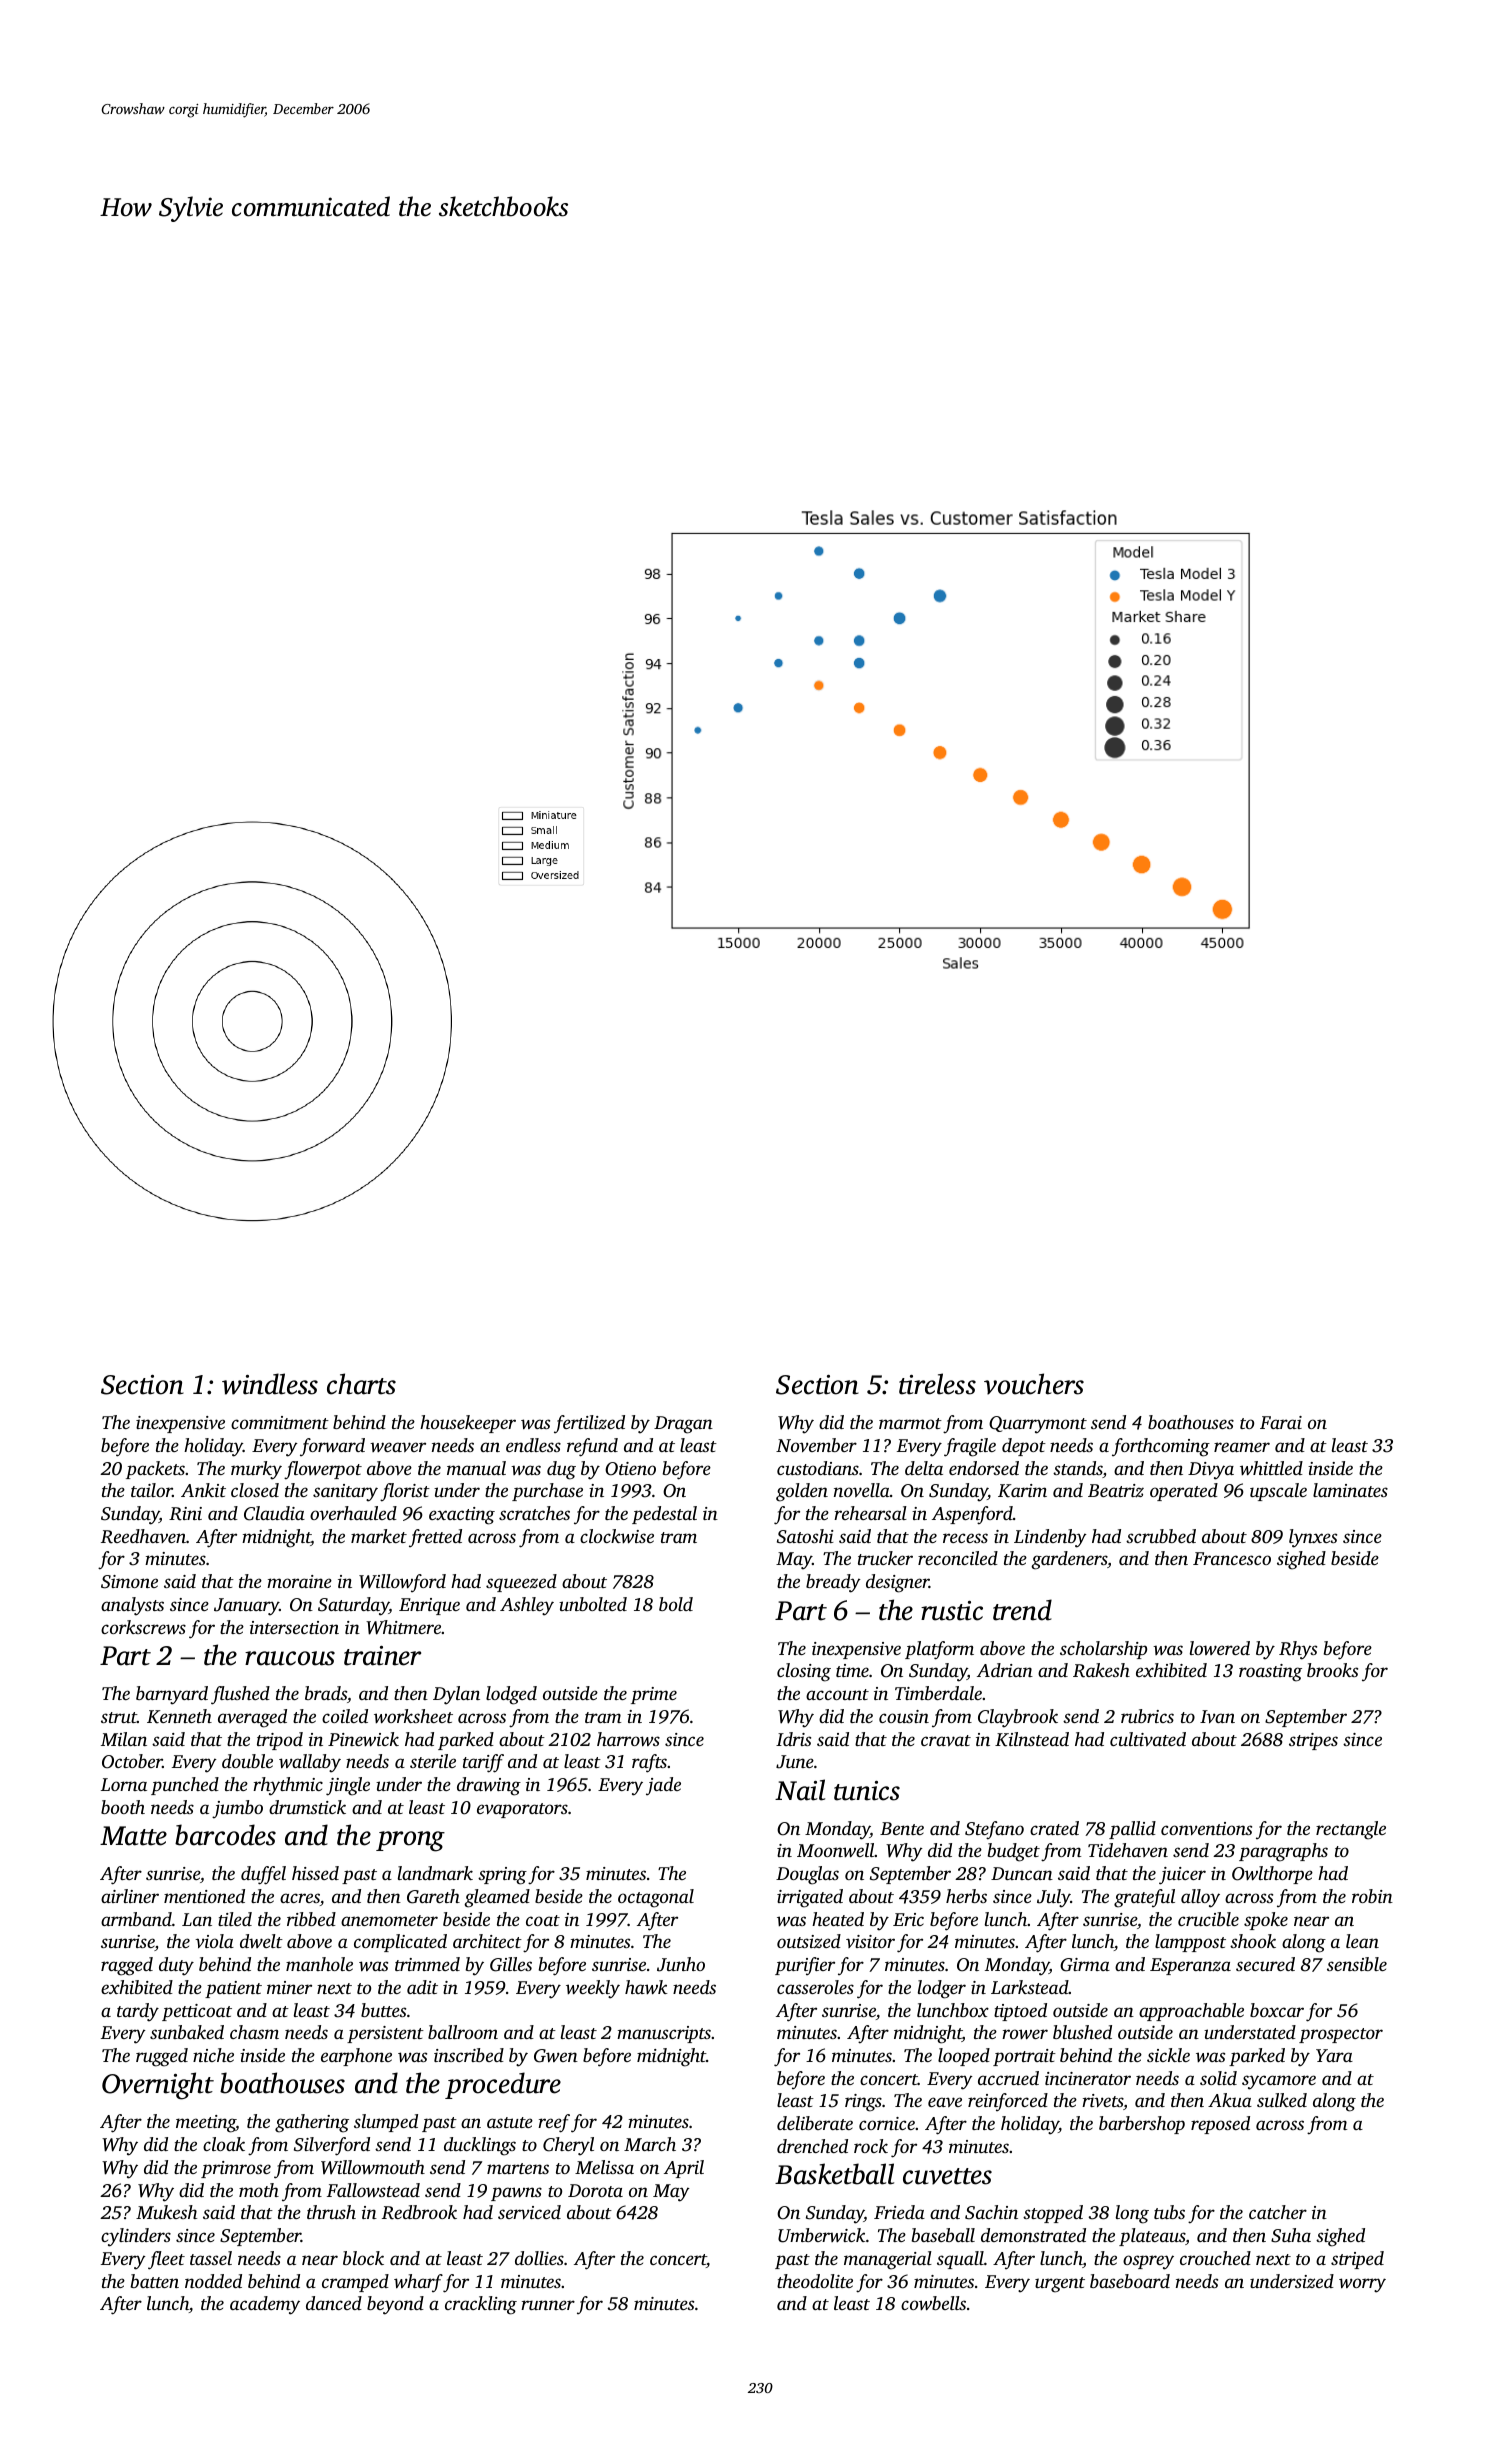 The width and height of the screenshot is (1496, 2464). I want to click on wharf, so click(418, 2283).
